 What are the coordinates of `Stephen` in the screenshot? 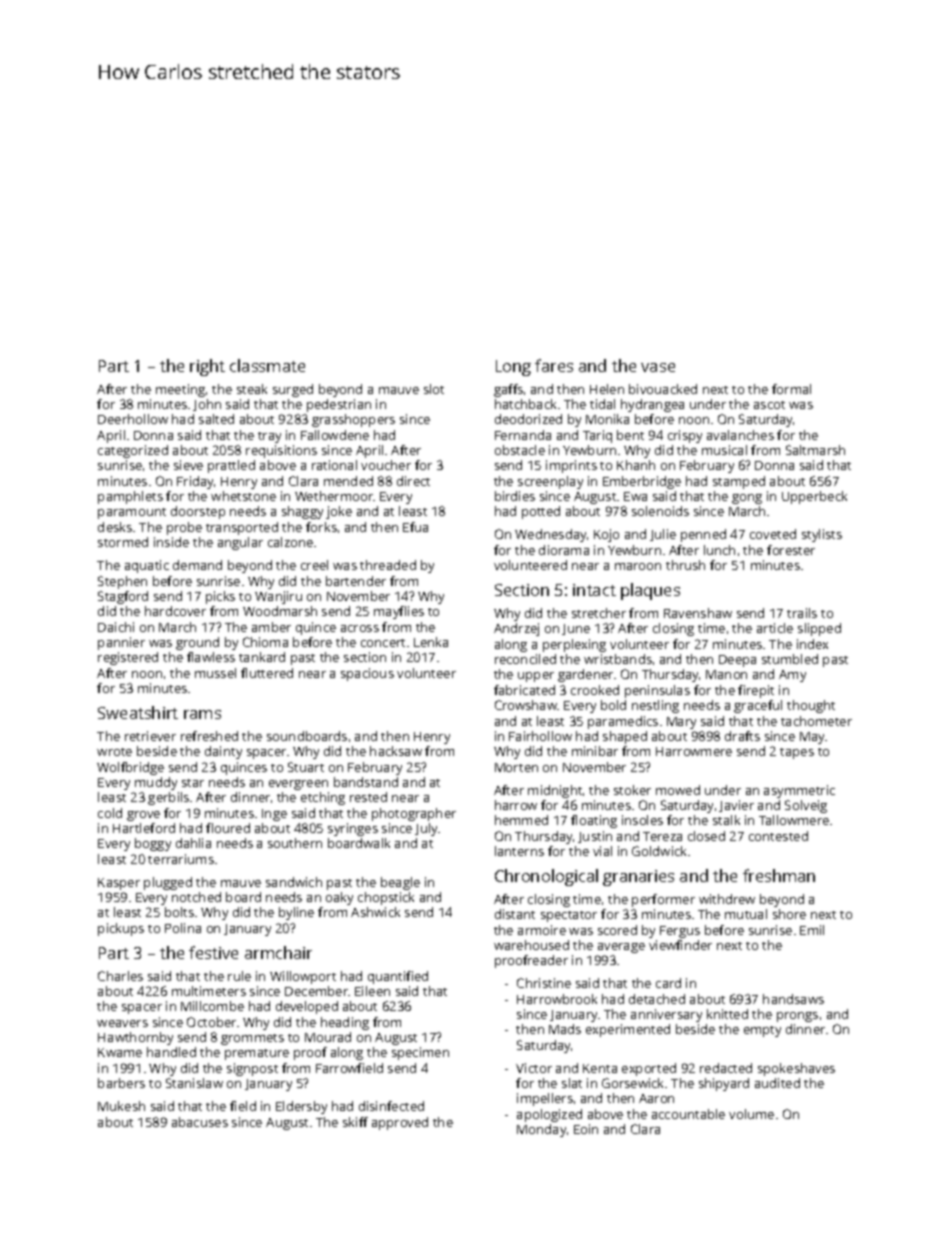 It's located at (122, 582).
